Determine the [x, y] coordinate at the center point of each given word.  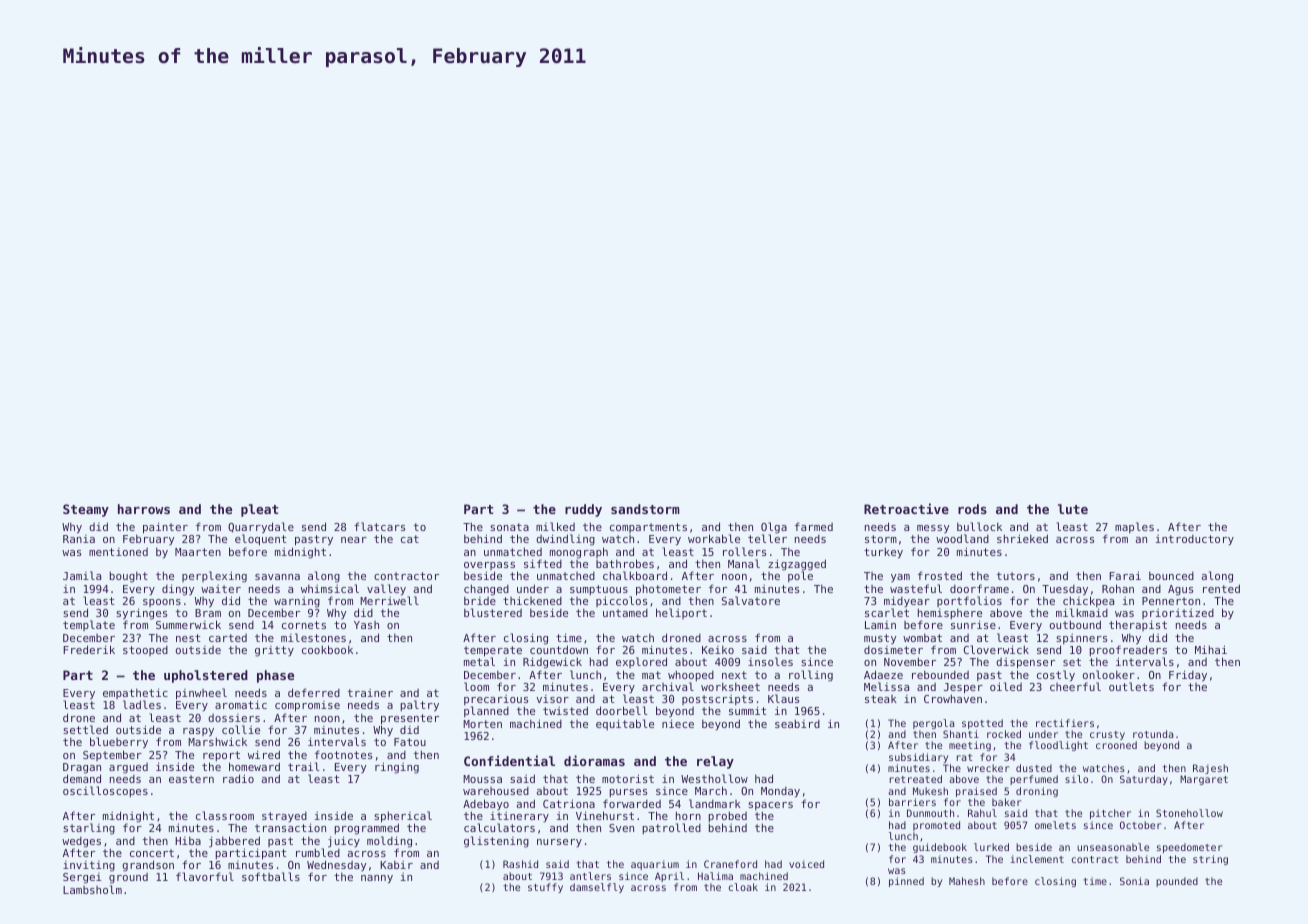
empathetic [135, 694]
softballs [271, 876]
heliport [681, 613]
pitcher [1110, 814]
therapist [1138, 626]
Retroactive [906, 508]
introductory [1195, 540]
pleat [259, 510]
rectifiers [1065, 723]
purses [628, 793]
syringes [141, 614]
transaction [290, 828]
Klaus [783, 698]
